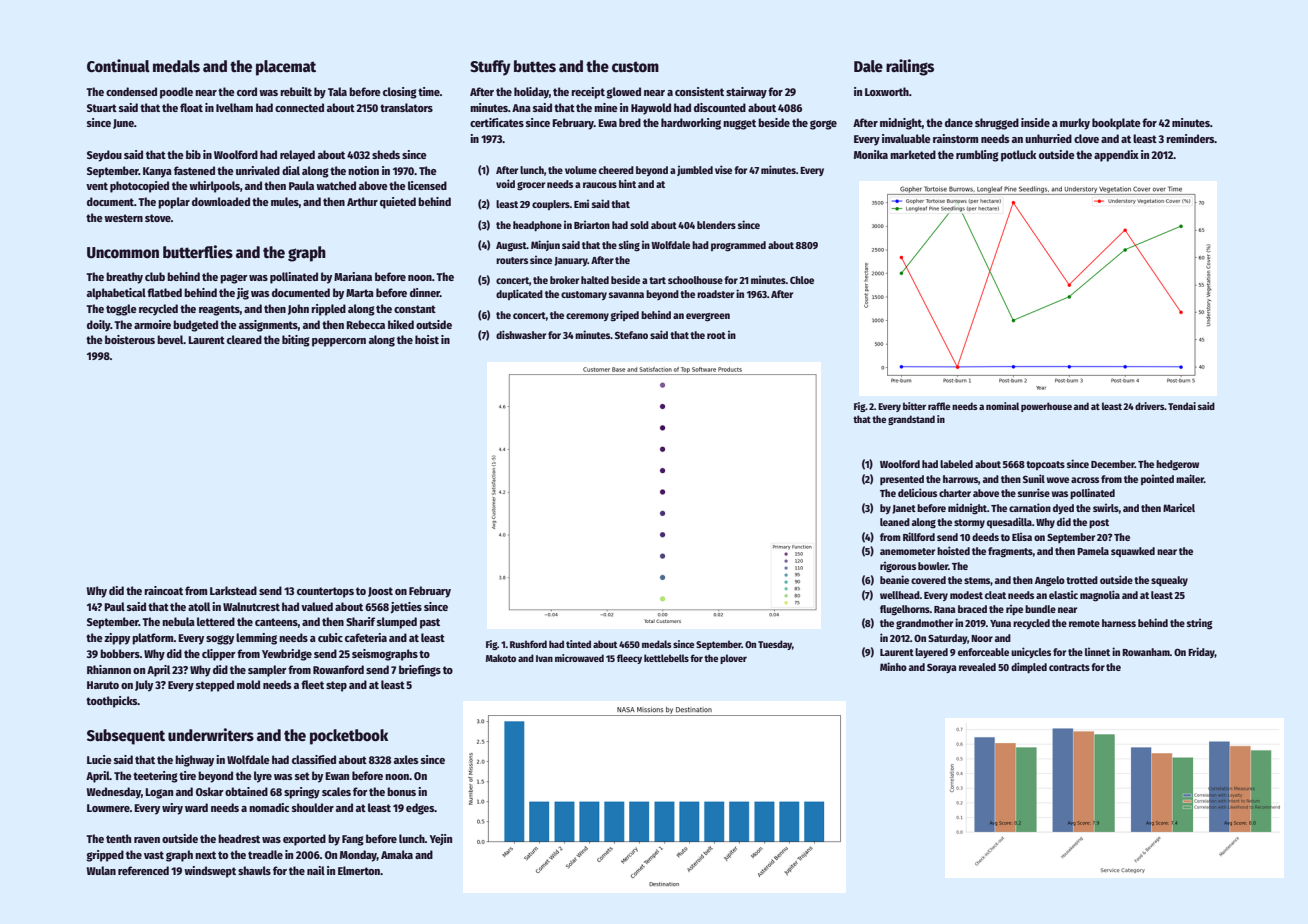 This image has height=924, width=1308. Describe the element at coordinates (123, 253) in the image. I see `Uncommon` at that location.
